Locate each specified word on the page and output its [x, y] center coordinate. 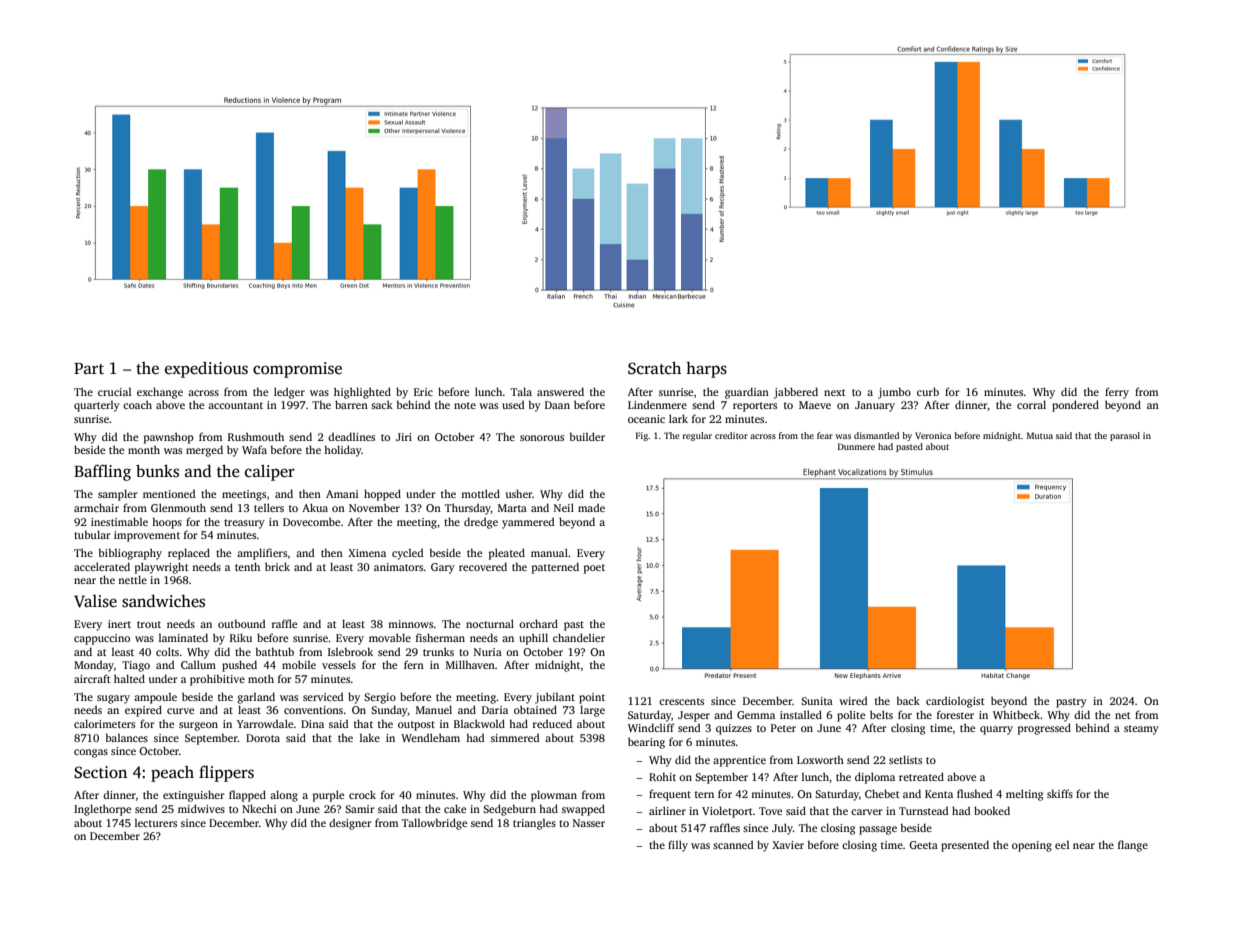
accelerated [102, 566]
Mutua [1040, 435]
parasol [1125, 436]
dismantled [876, 435]
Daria [495, 710]
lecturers [156, 823]
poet [594, 569]
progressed [1044, 729]
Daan [557, 405]
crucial [114, 392]
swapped [583, 810]
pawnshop [169, 438]
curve [180, 711]
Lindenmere [657, 404]
